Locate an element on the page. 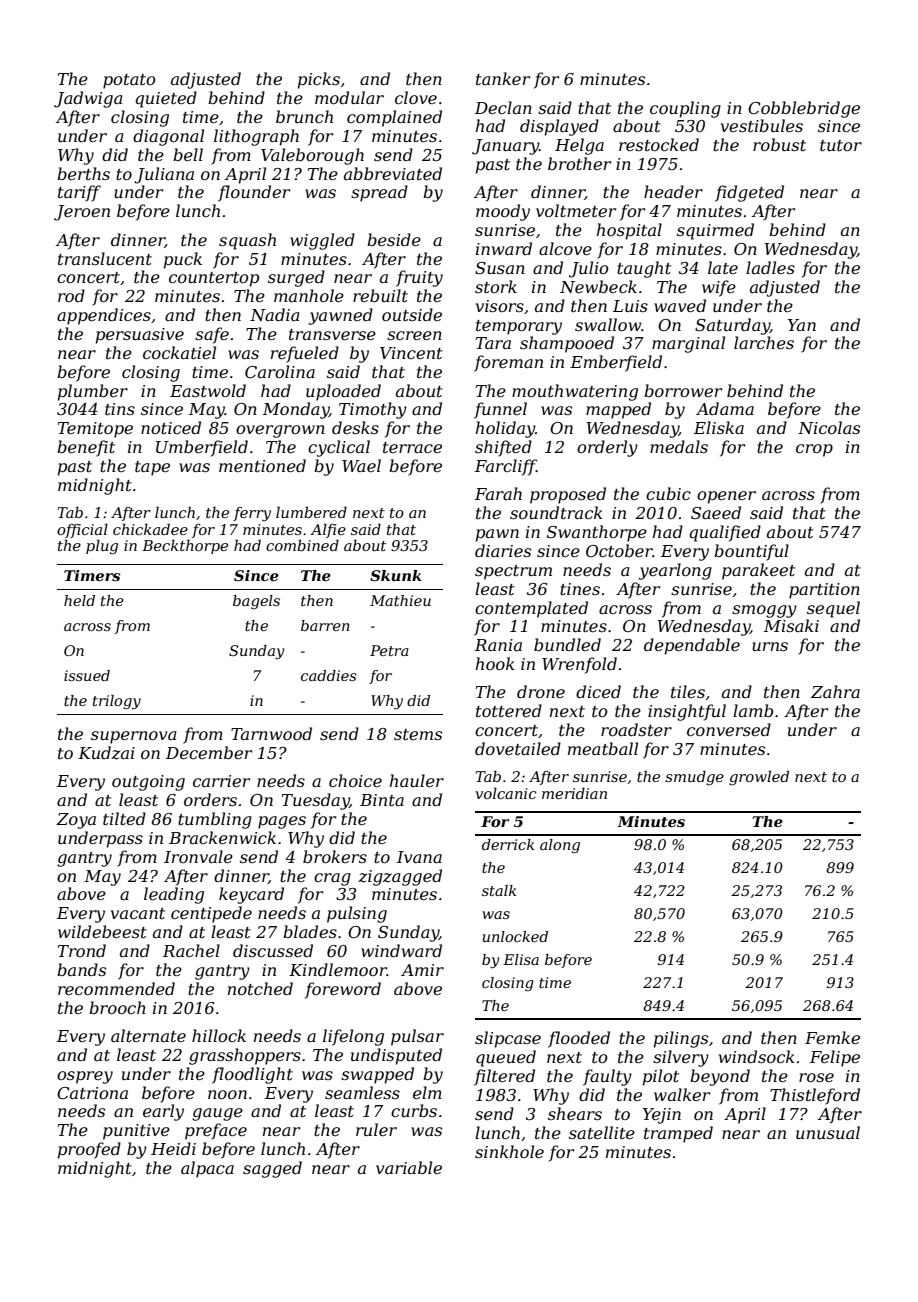  coupling is located at coordinates (685, 109).
